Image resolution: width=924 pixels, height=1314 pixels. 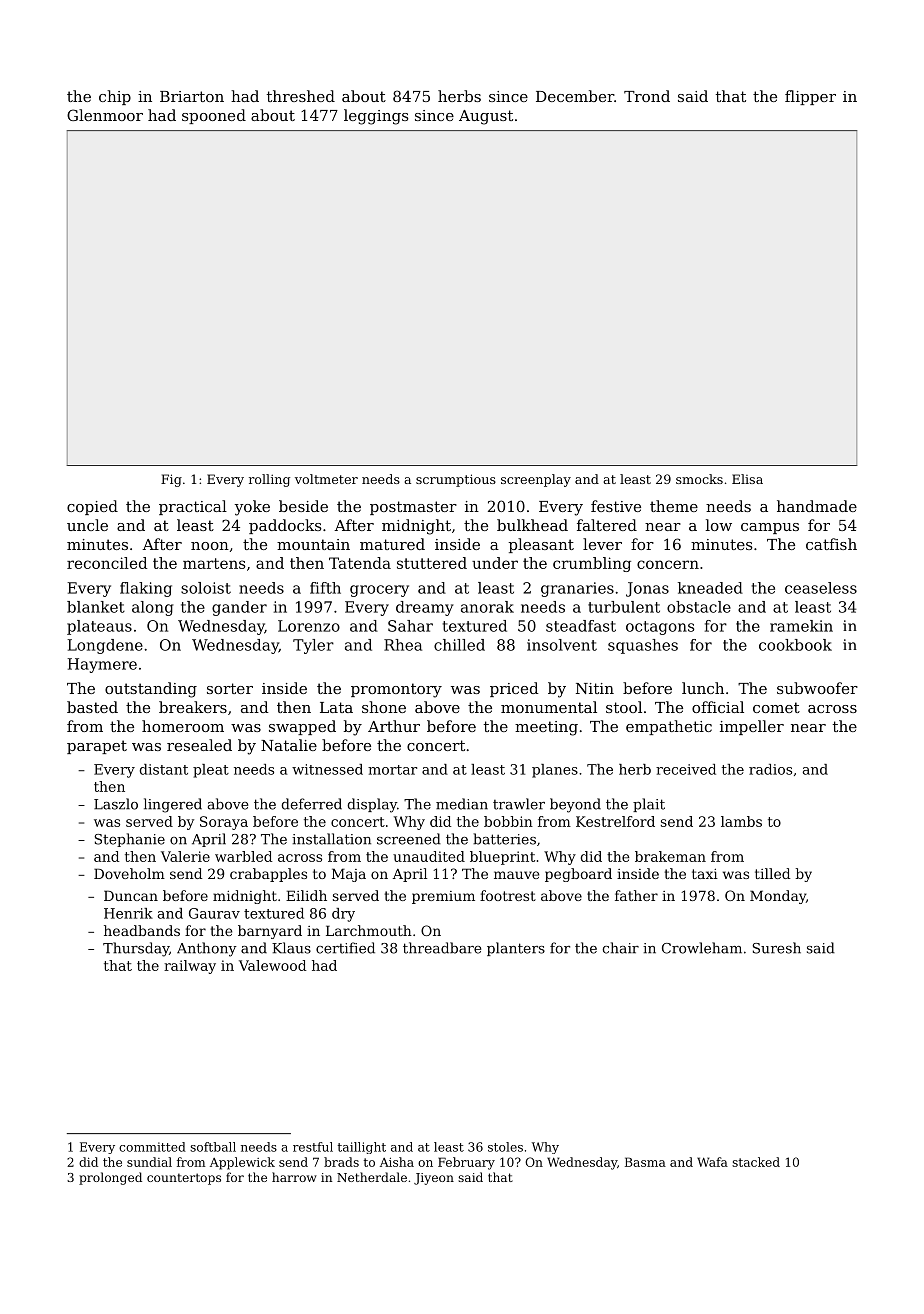 What do you see at coordinates (810, 97) in the screenshot?
I see `flipper` at bounding box center [810, 97].
